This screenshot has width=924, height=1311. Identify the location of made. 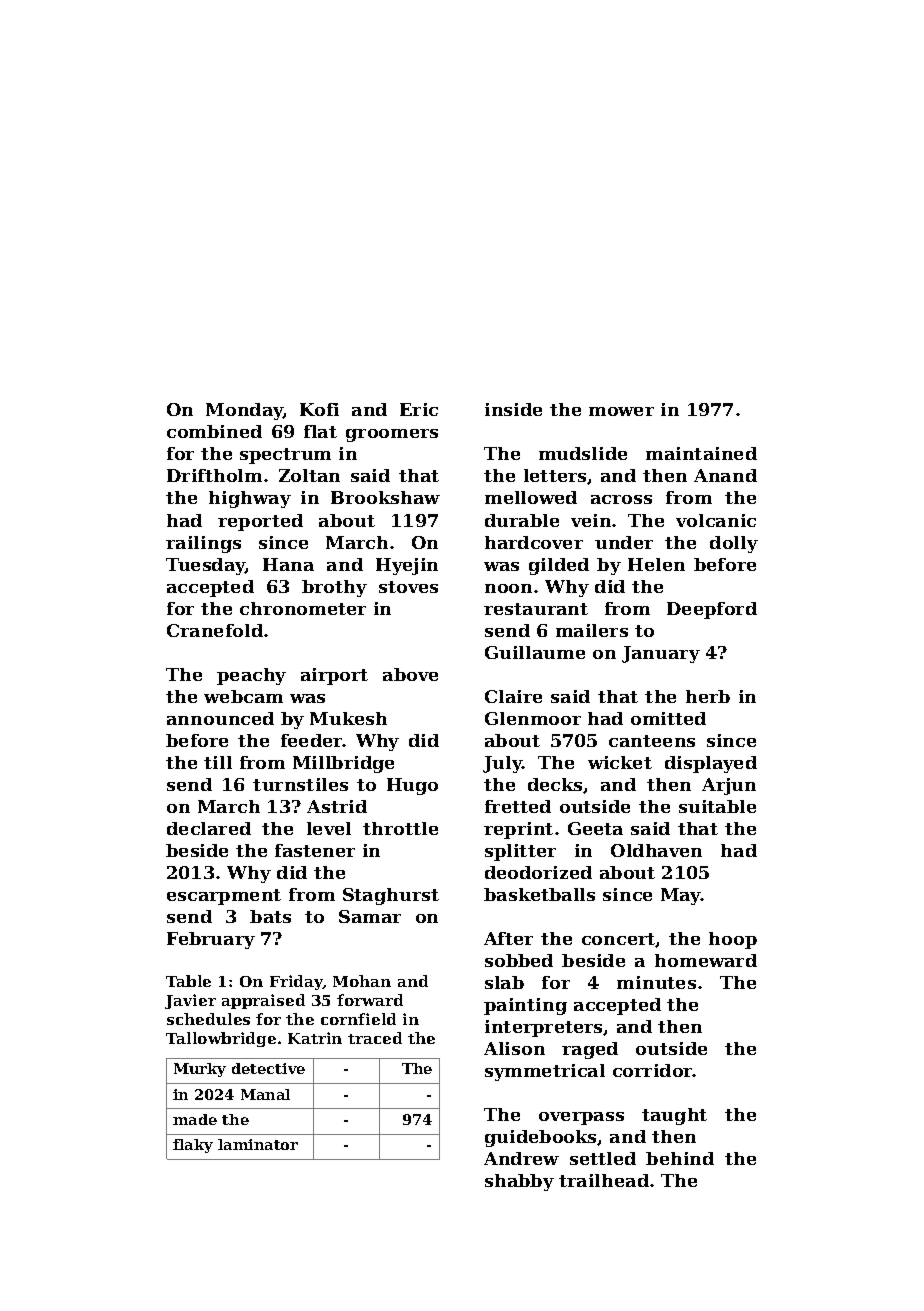
(195, 1119).
